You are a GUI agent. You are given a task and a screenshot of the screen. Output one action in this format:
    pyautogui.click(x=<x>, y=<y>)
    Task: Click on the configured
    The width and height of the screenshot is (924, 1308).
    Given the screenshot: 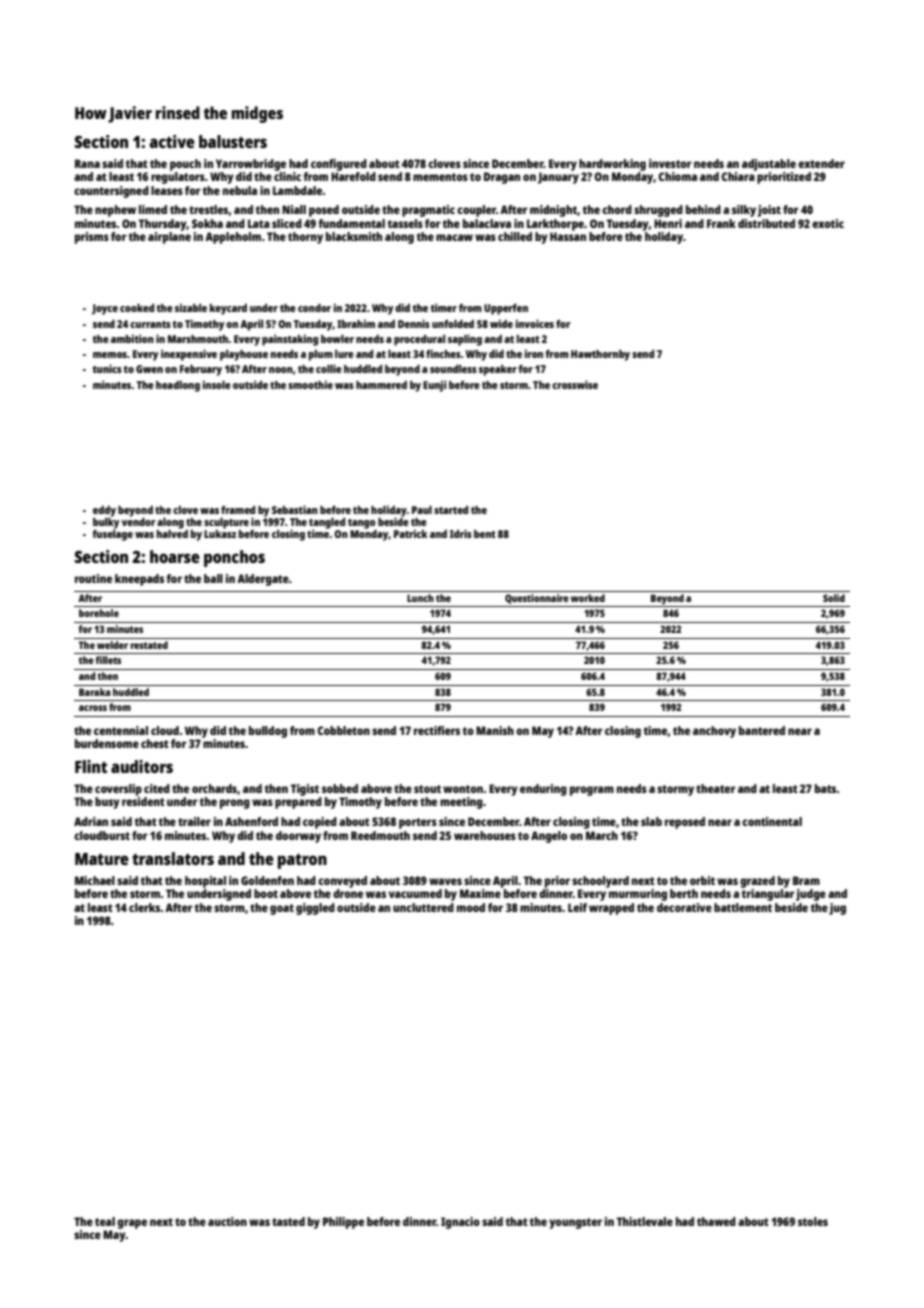 What is the action you would take?
    pyautogui.click(x=339, y=165)
